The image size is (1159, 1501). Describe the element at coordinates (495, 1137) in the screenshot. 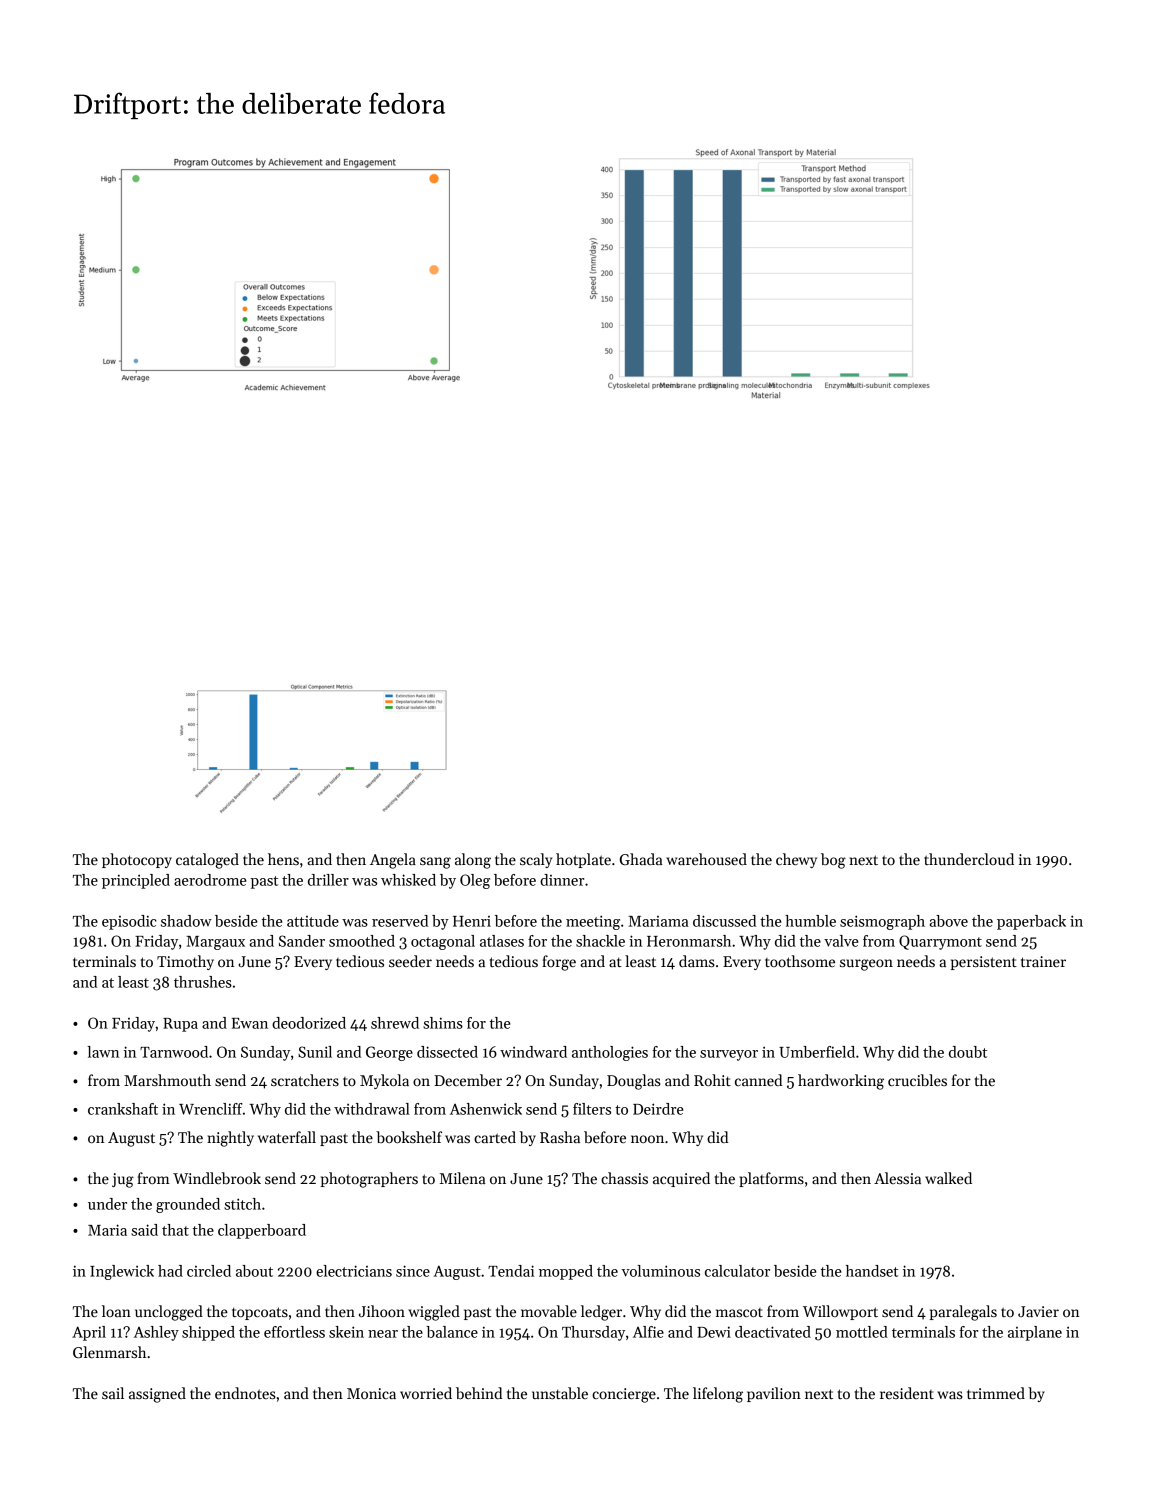

I see `carted` at that location.
